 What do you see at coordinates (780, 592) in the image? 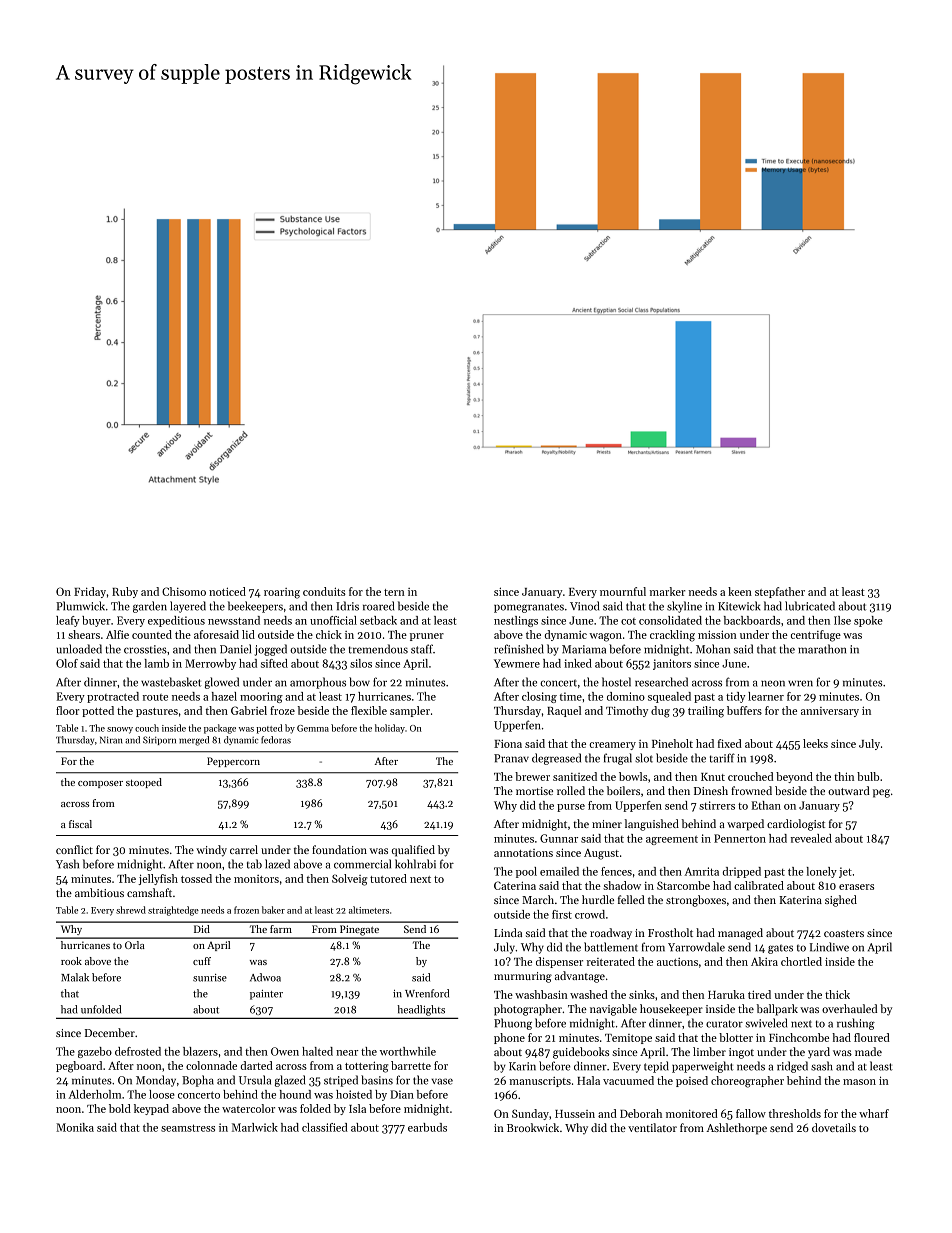
I see `stepfather` at bounding box center [780, 592].
